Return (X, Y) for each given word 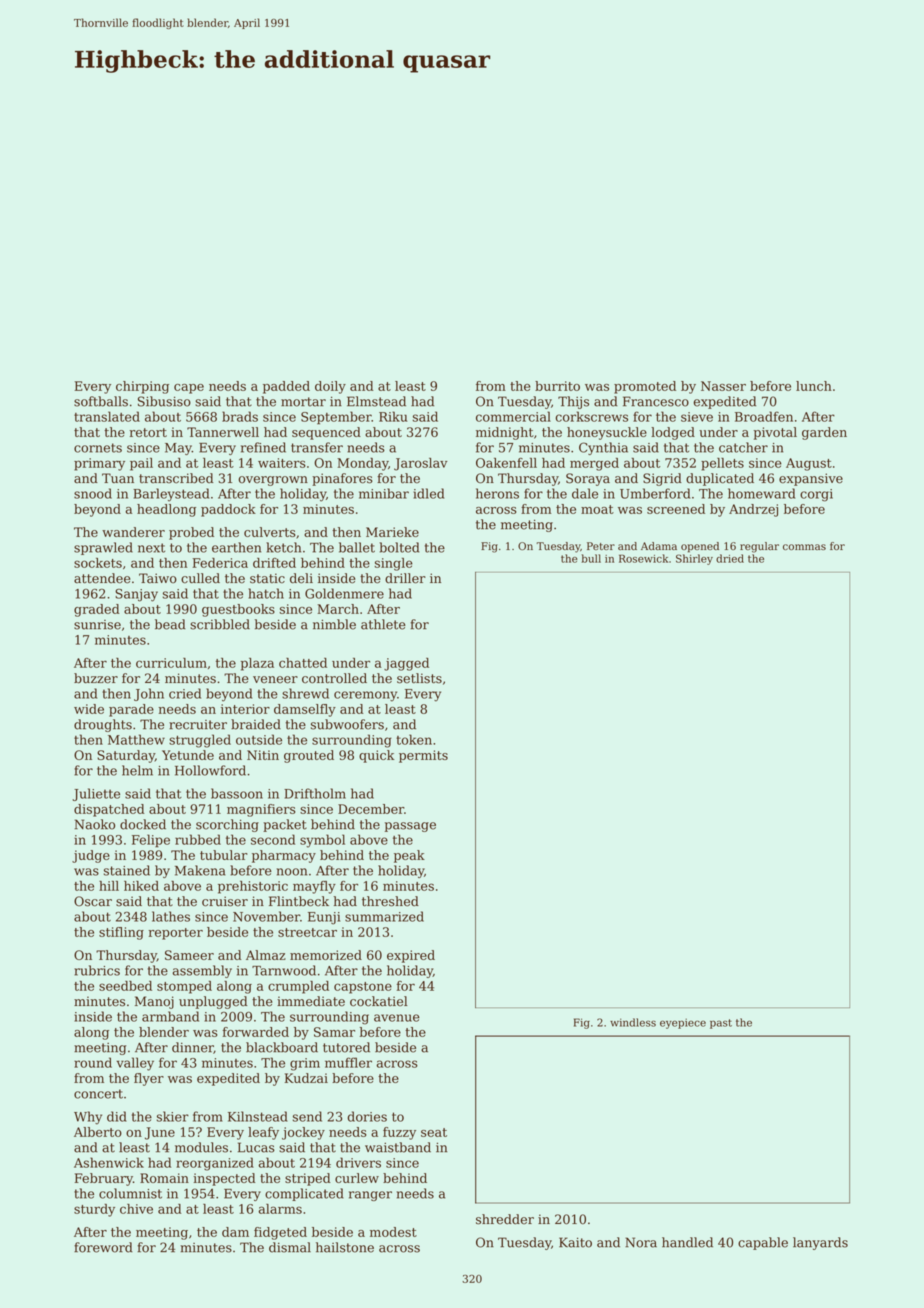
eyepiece (683, 1023)
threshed (390, 901)
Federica (220, 563)
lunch (814, 386)
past (721, 1024)
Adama (659, 546)
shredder (505, 1219)
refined (263, 447)
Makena (200, 870)
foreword (103, 1247)
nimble (334, 624)
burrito (557, 386)
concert (98, 1094)
